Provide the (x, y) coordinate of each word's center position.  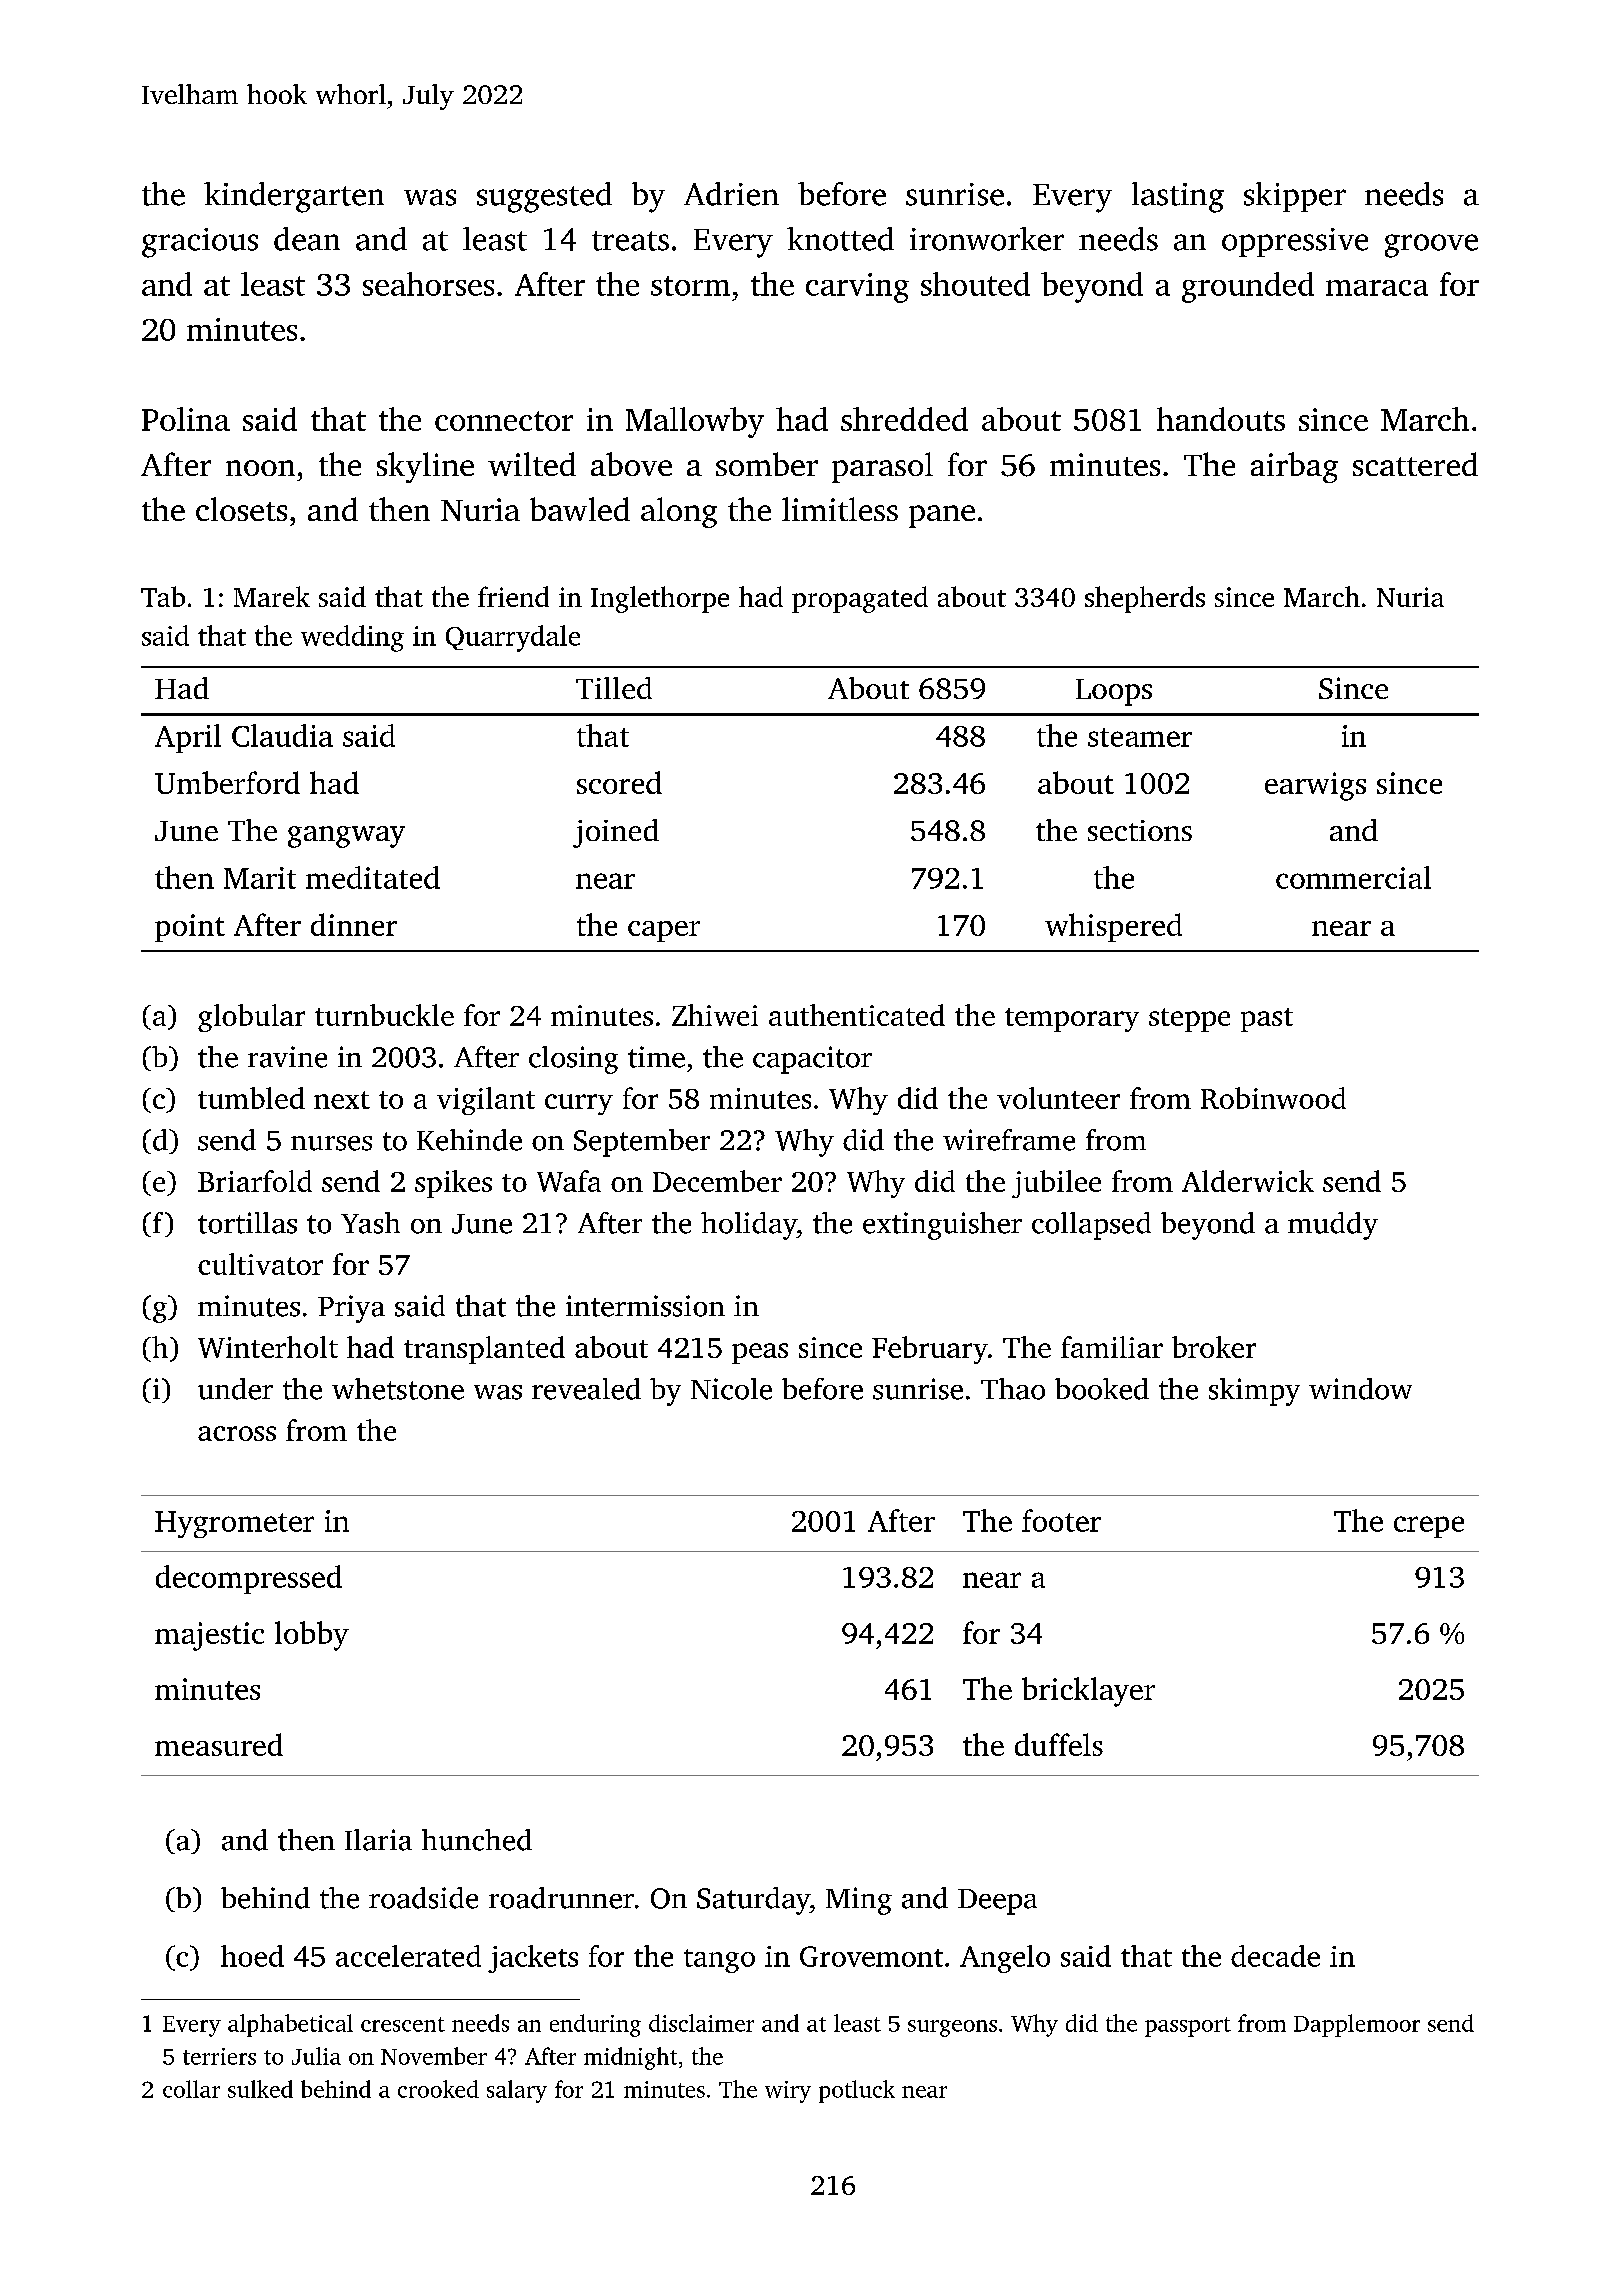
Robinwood (1273, 1098)
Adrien (731, 194)
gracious (200, 243)
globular (251, 1018)
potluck (857, 2091)
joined (616, 833)
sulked (260, 2089)
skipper (1295, 197)
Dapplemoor (1357, 2025)
